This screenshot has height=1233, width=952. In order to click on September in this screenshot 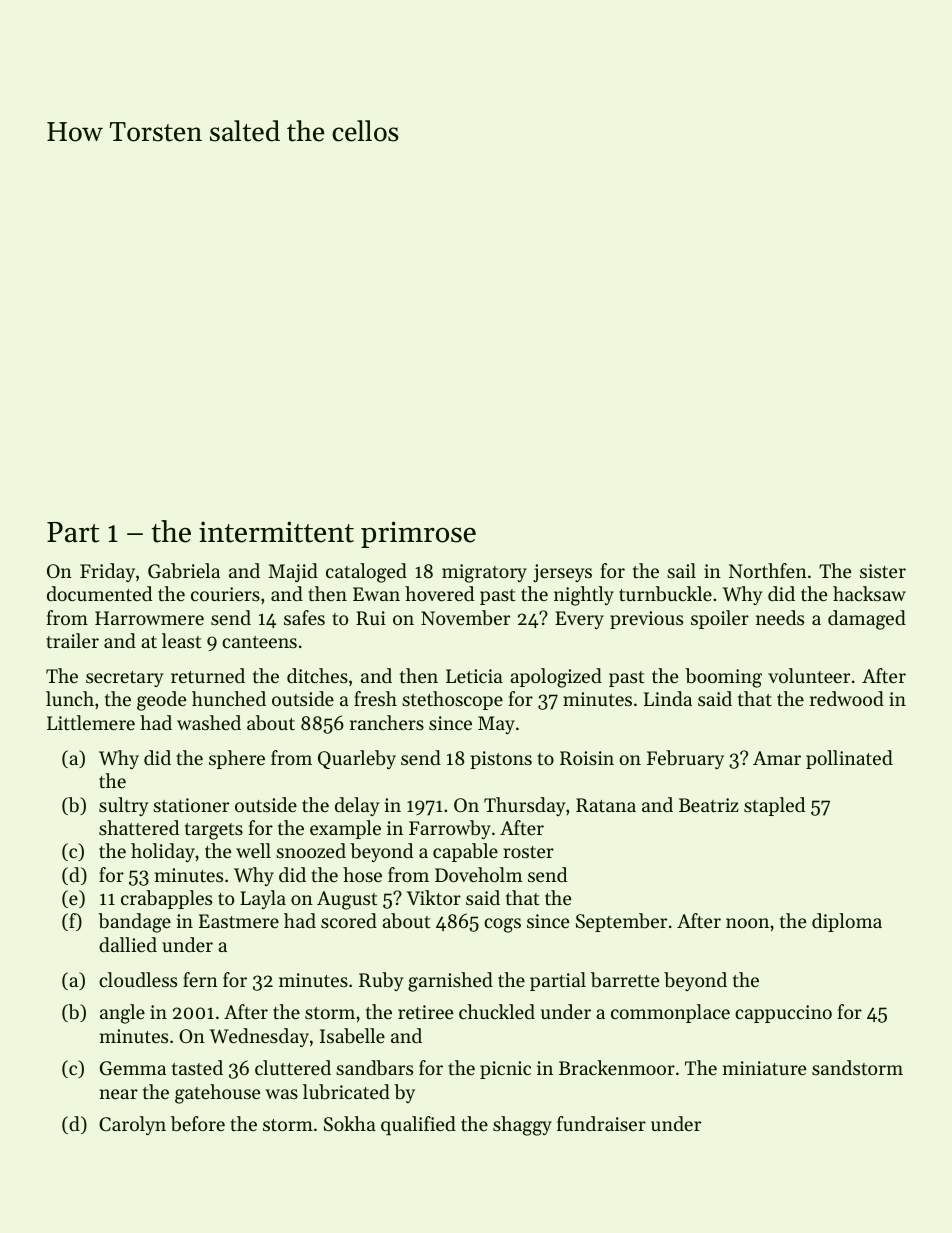, I will do `click(621, 922)`.
